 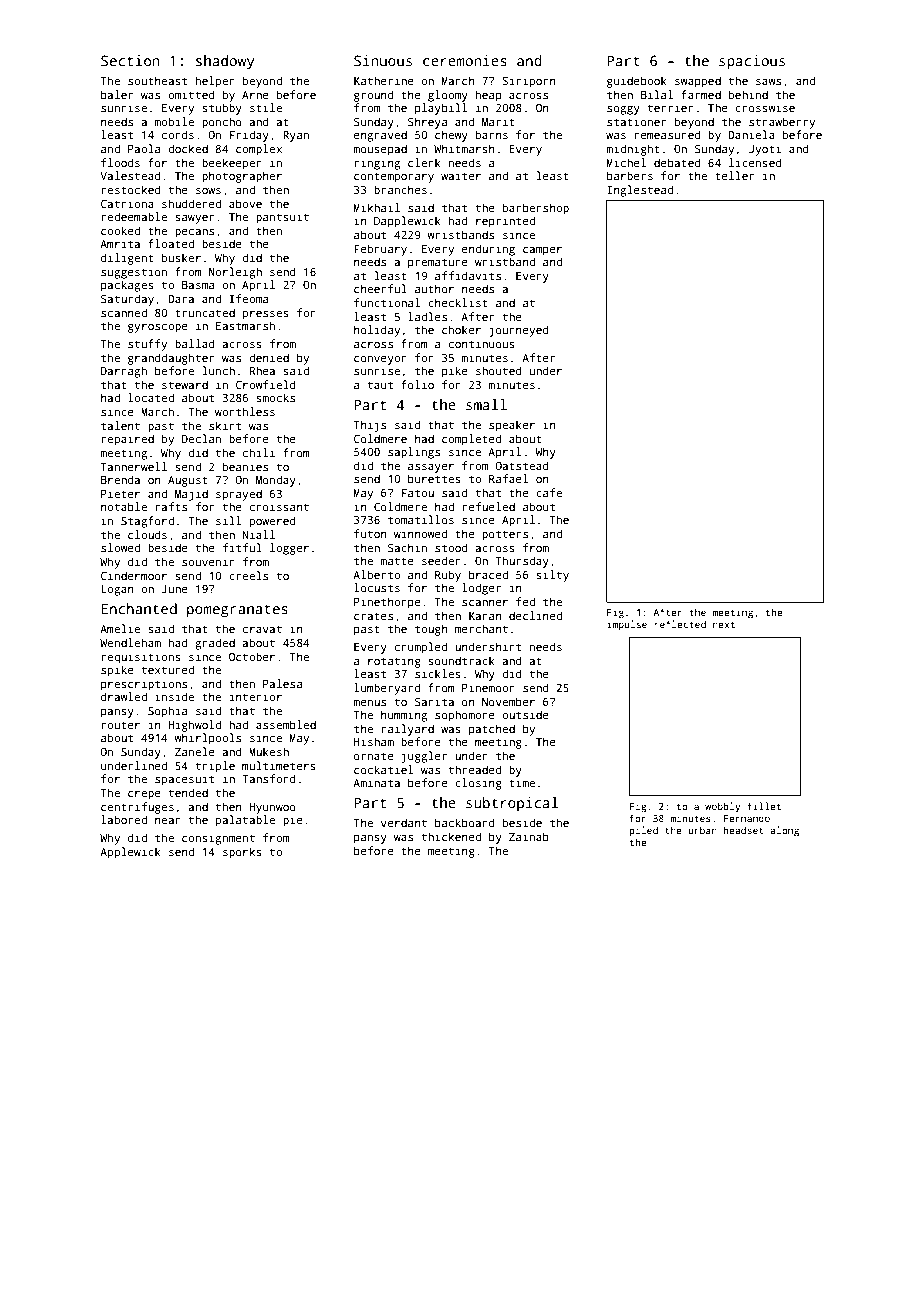 I want to click on ceremonies, so click(x=465, y=60).
